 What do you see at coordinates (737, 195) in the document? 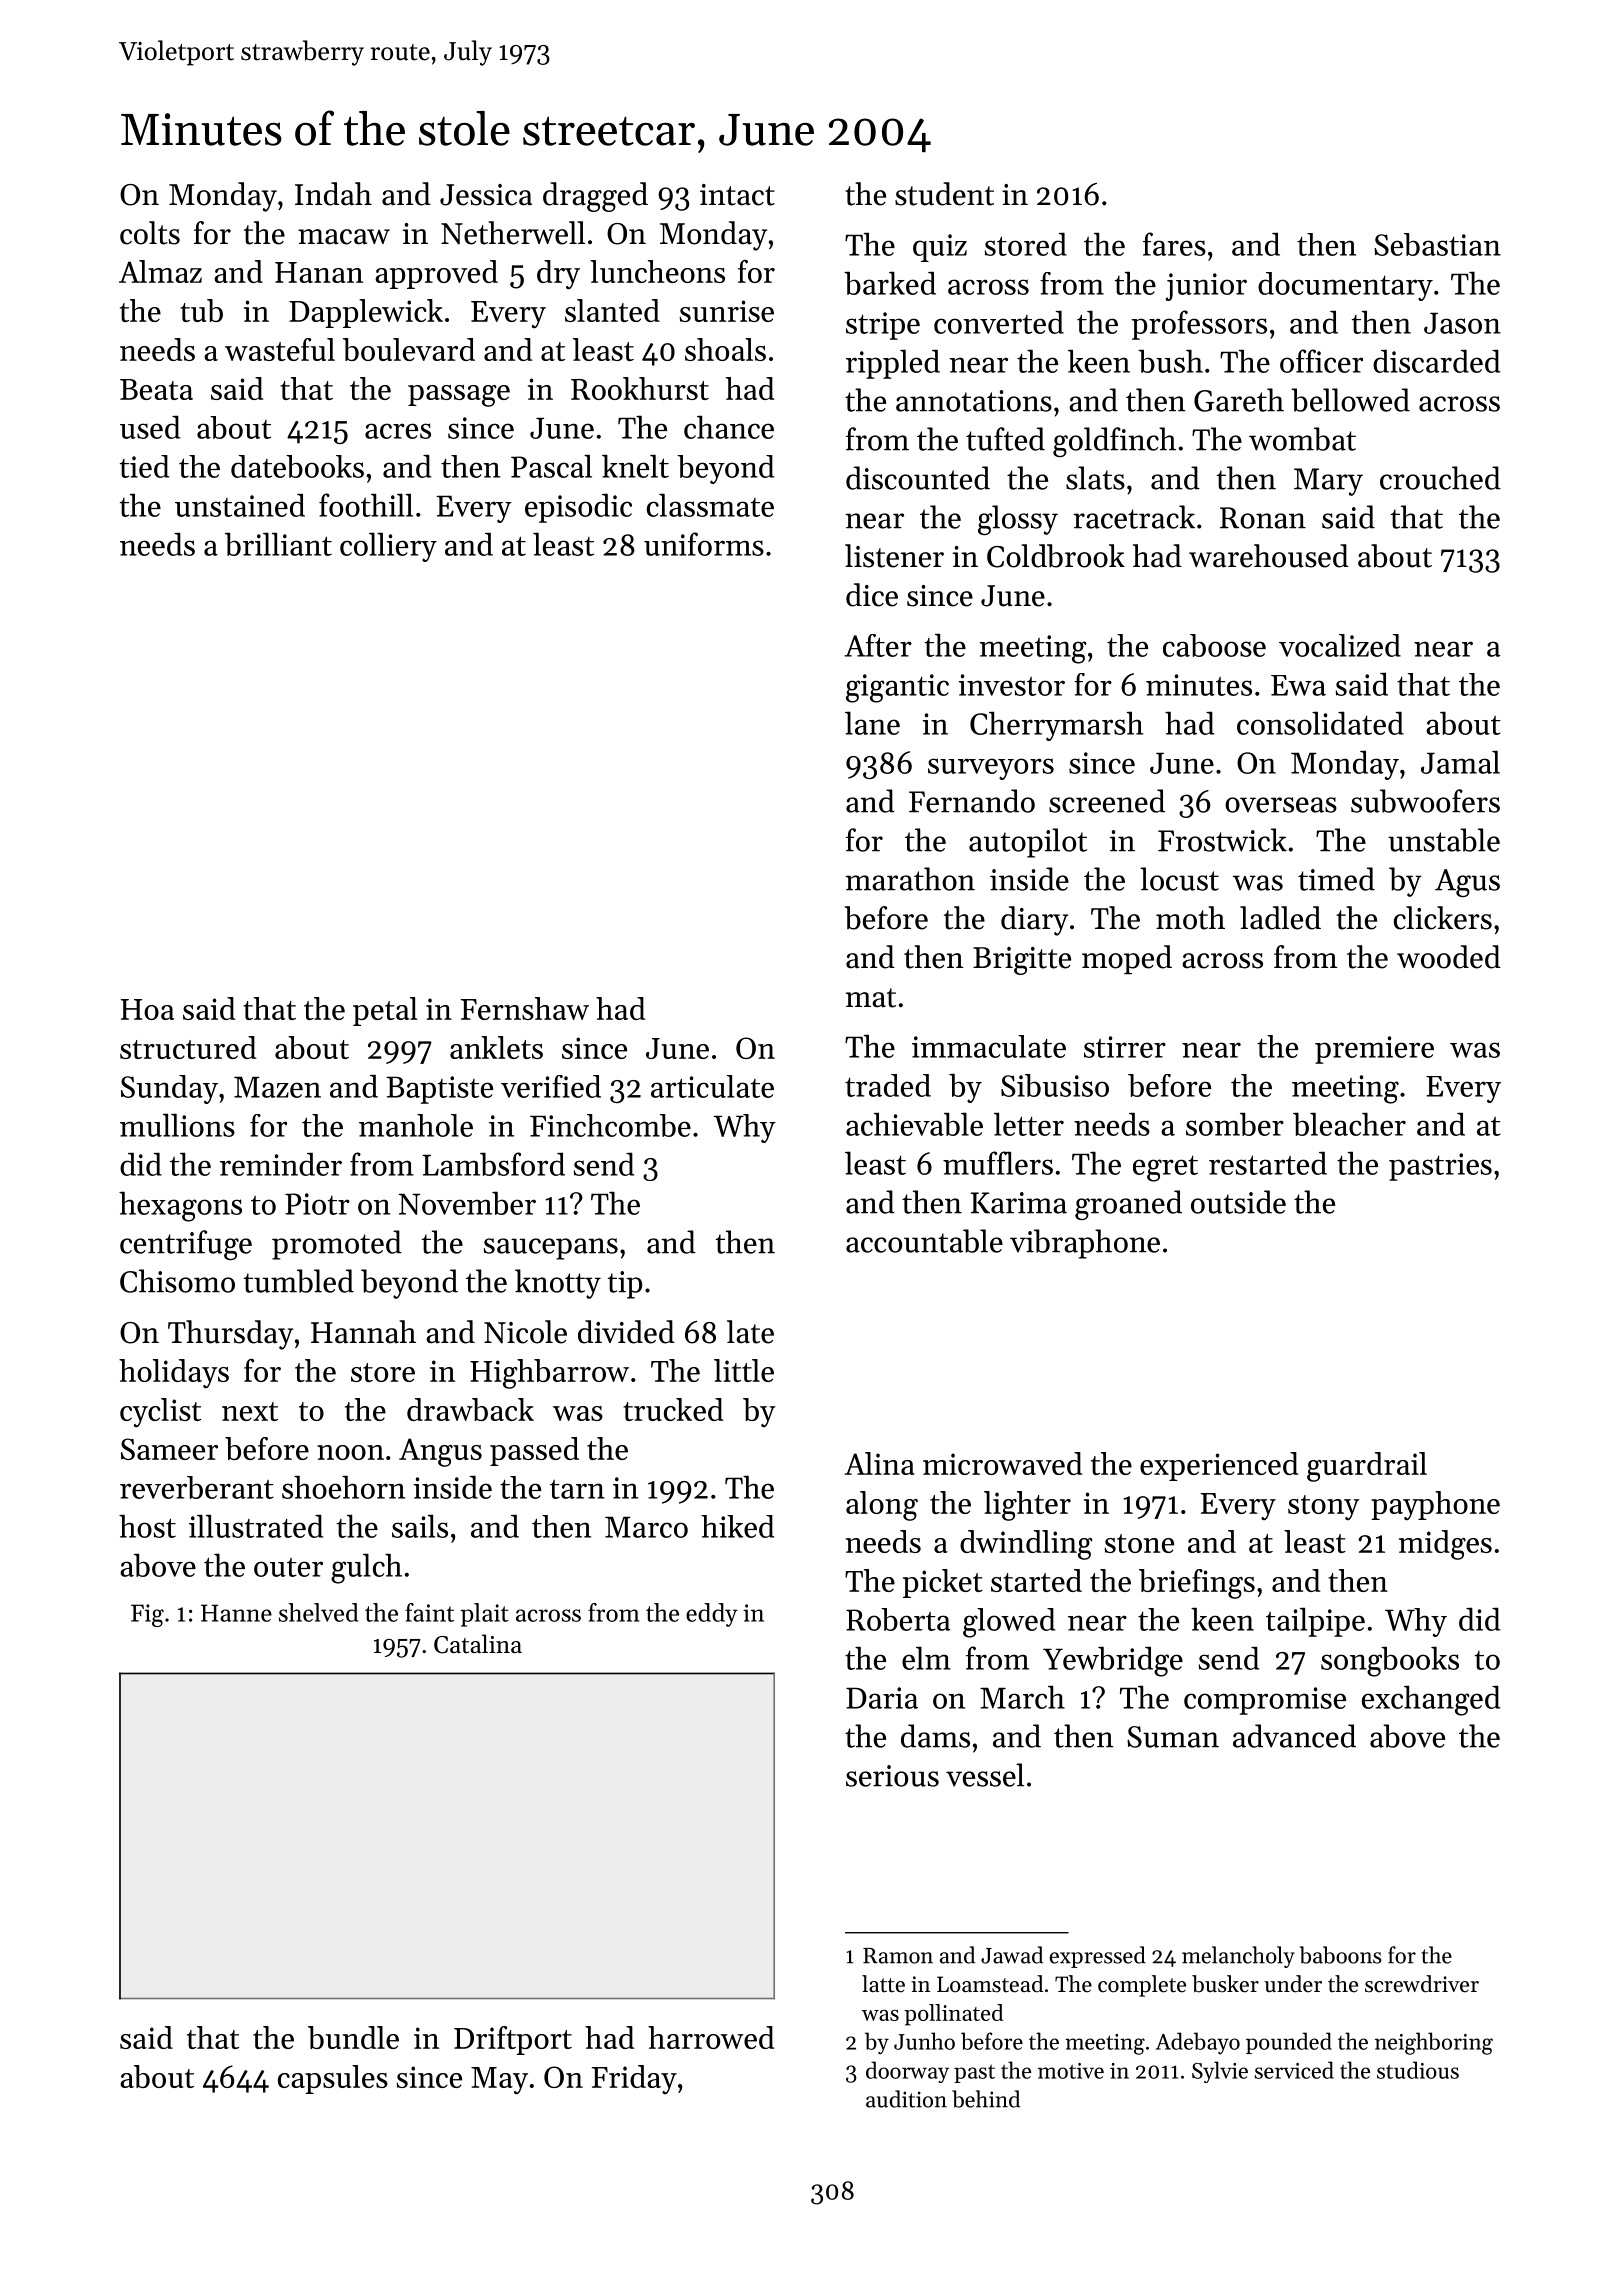
I see `intact` at bounding box center [737, 195].
